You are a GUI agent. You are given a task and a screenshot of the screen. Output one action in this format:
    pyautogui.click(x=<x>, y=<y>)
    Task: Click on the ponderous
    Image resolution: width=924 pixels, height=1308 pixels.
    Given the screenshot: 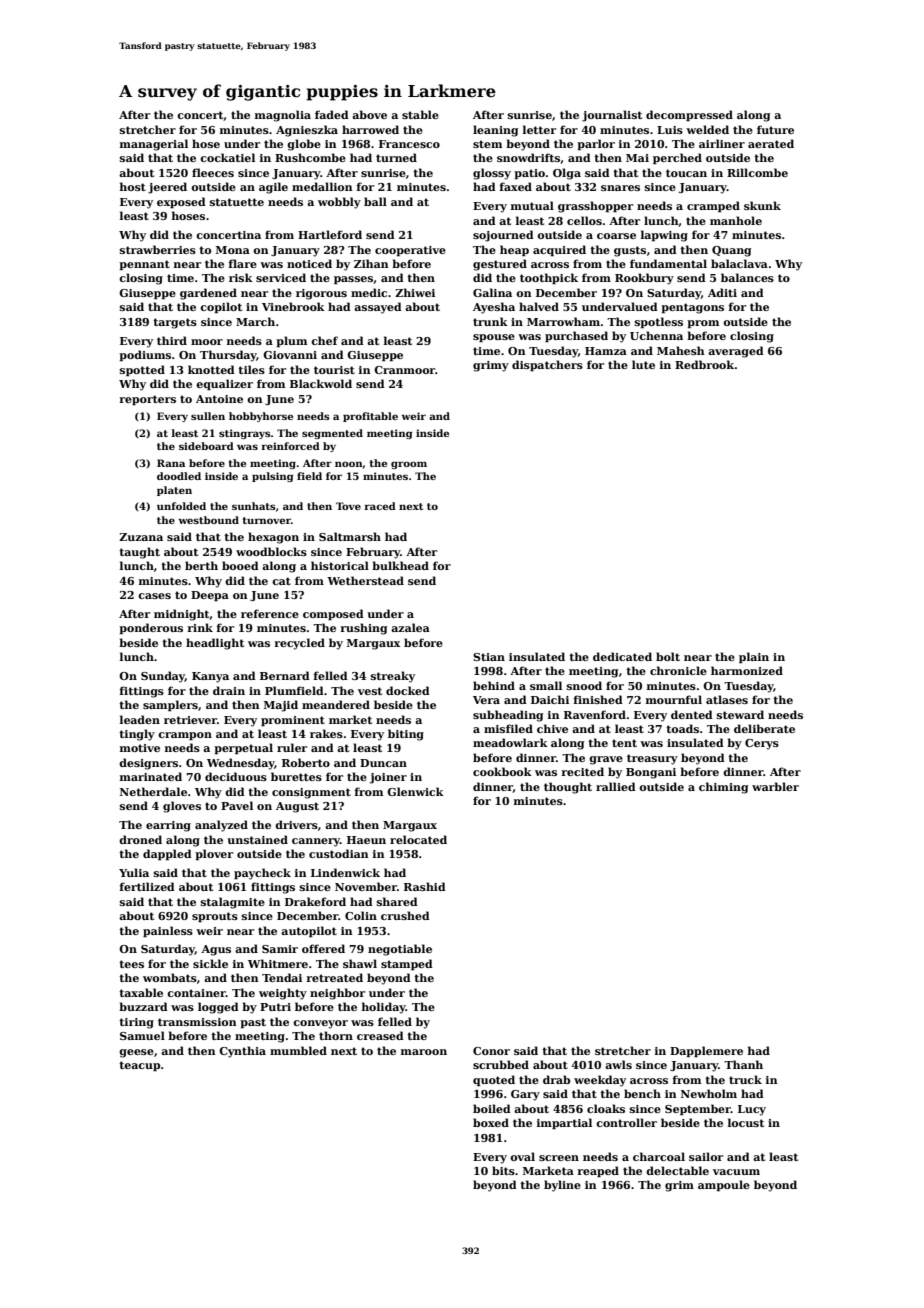 What is the action you would take?
    pyautogui.click(x=151, y=628)
